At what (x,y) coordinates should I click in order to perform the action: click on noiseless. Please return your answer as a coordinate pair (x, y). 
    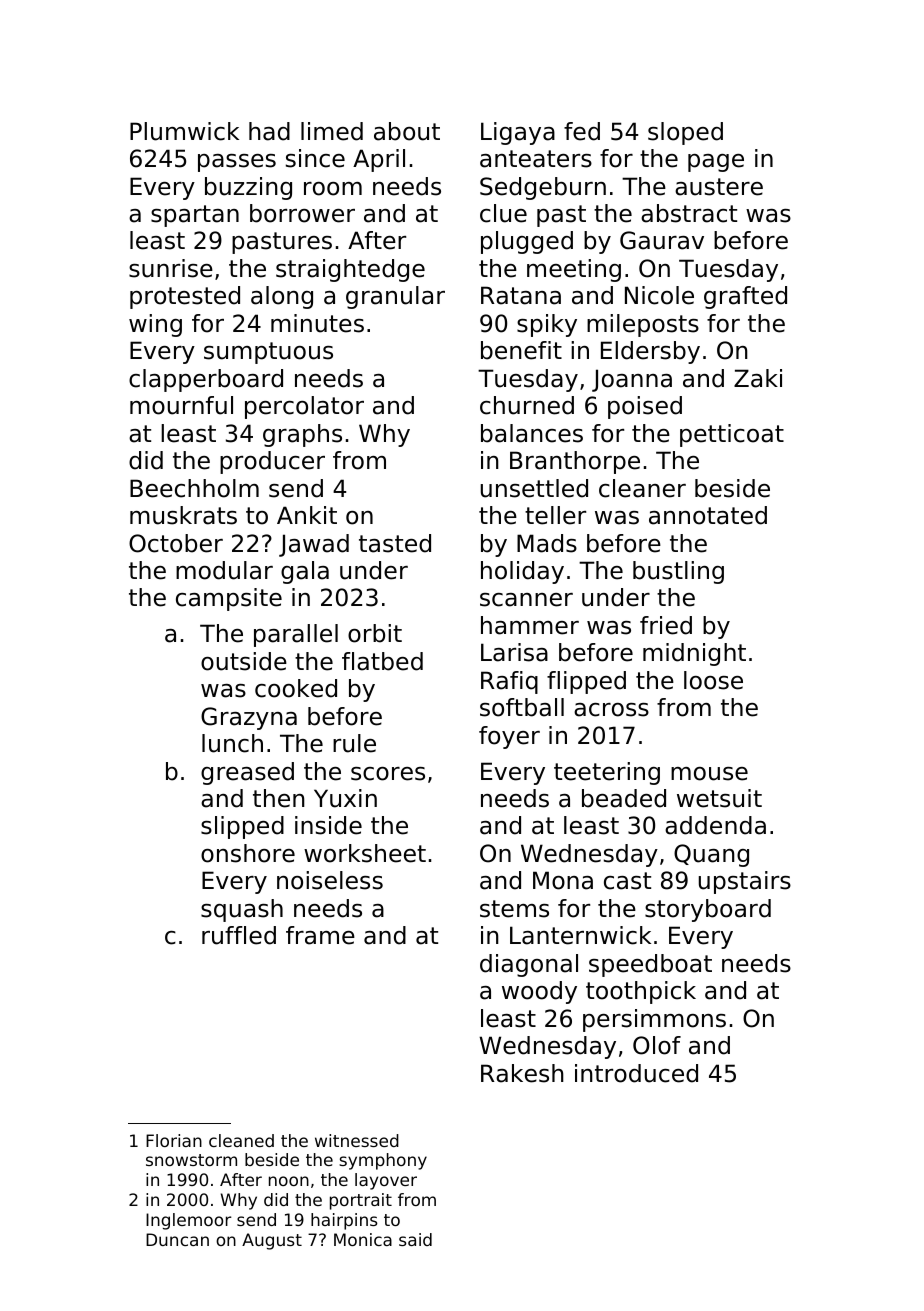
    Looking at the image, I should click on (330, 880).
